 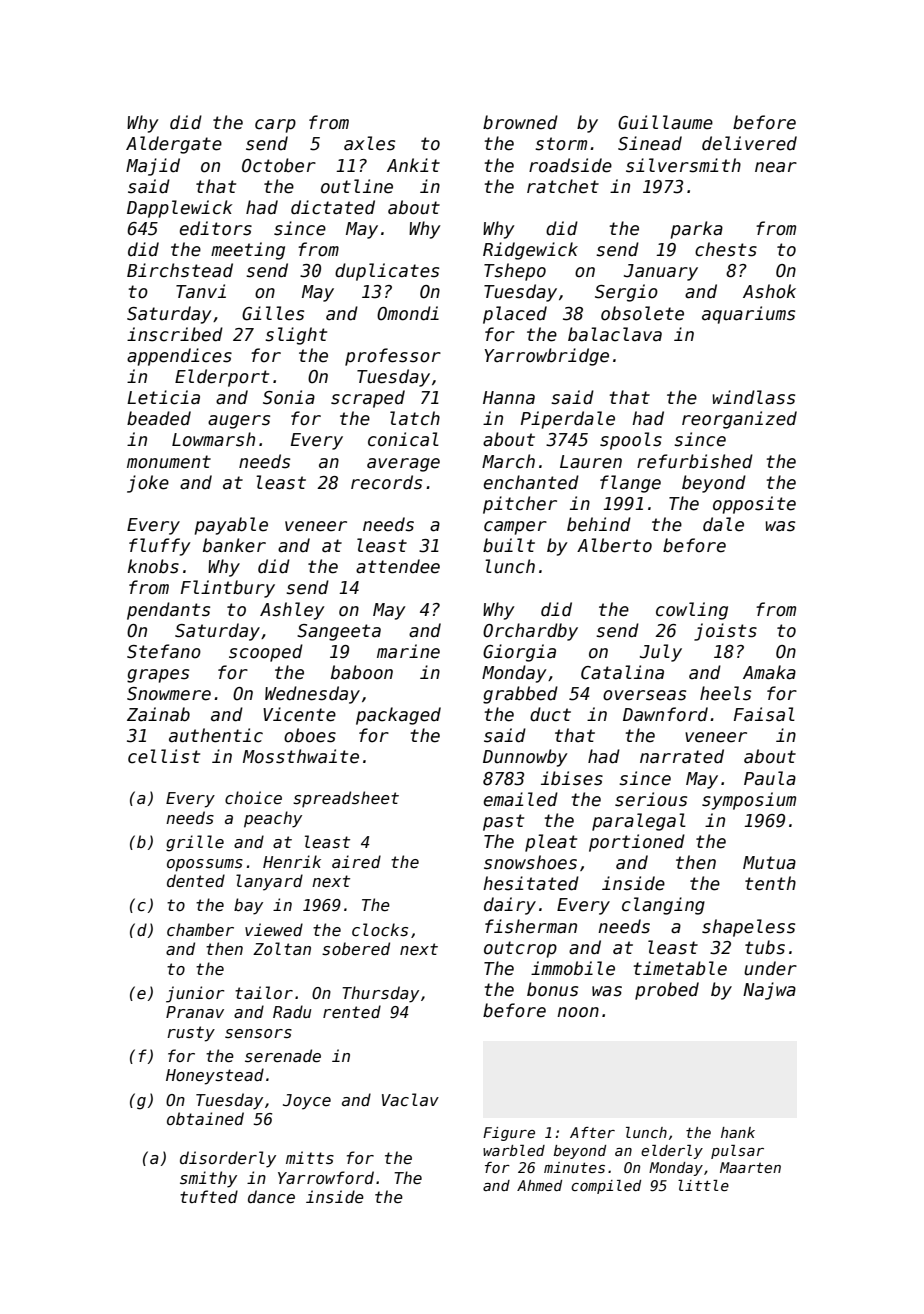 I want to click on Guillaume, so click(x=665, y=122).
